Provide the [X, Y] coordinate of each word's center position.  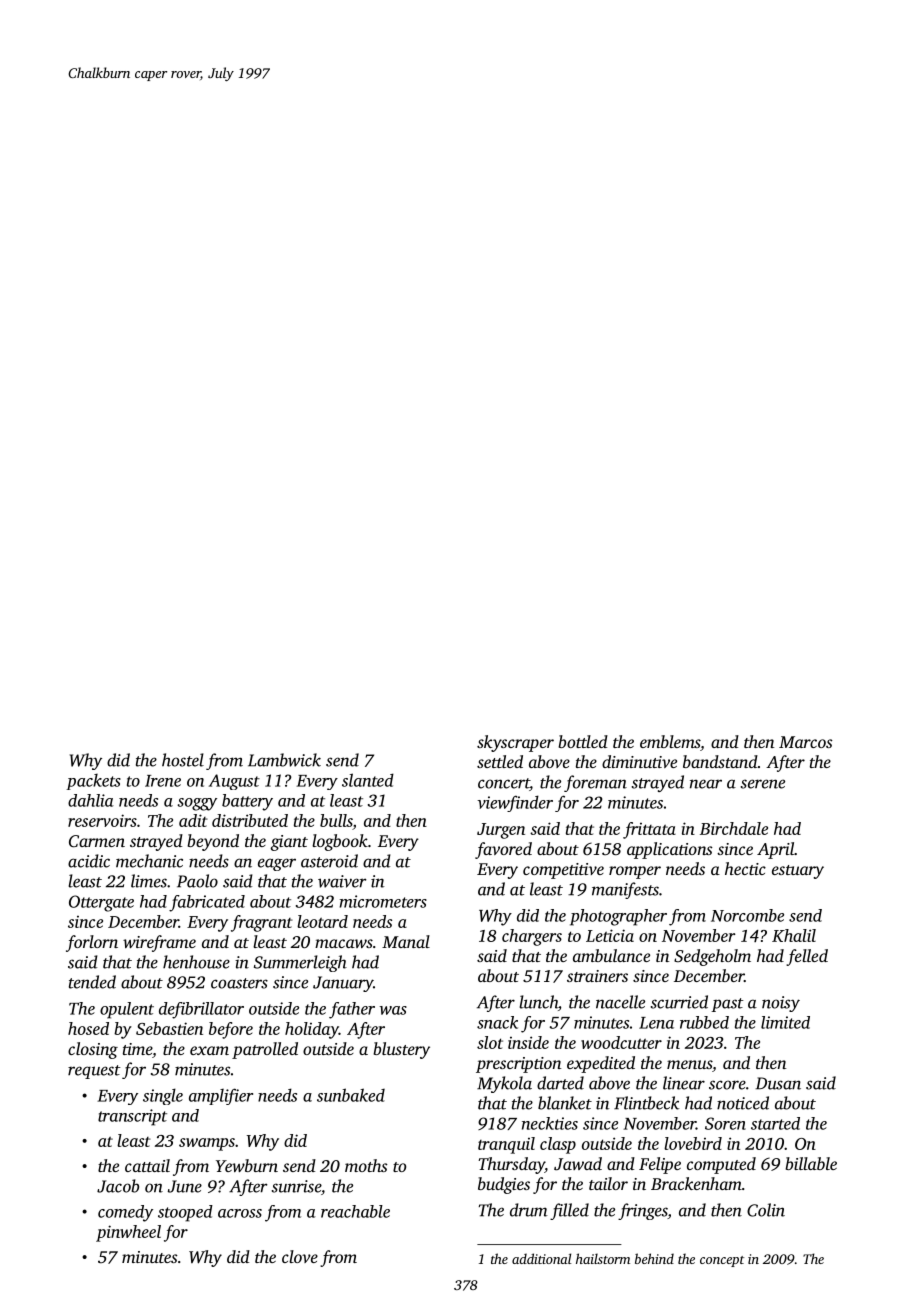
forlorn [92, 943]
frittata [649, 830]
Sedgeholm [712, 957]
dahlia [91, 800]
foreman [595, 783]
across [240, 1213]
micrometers [383, 901]
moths [366, 1165]
